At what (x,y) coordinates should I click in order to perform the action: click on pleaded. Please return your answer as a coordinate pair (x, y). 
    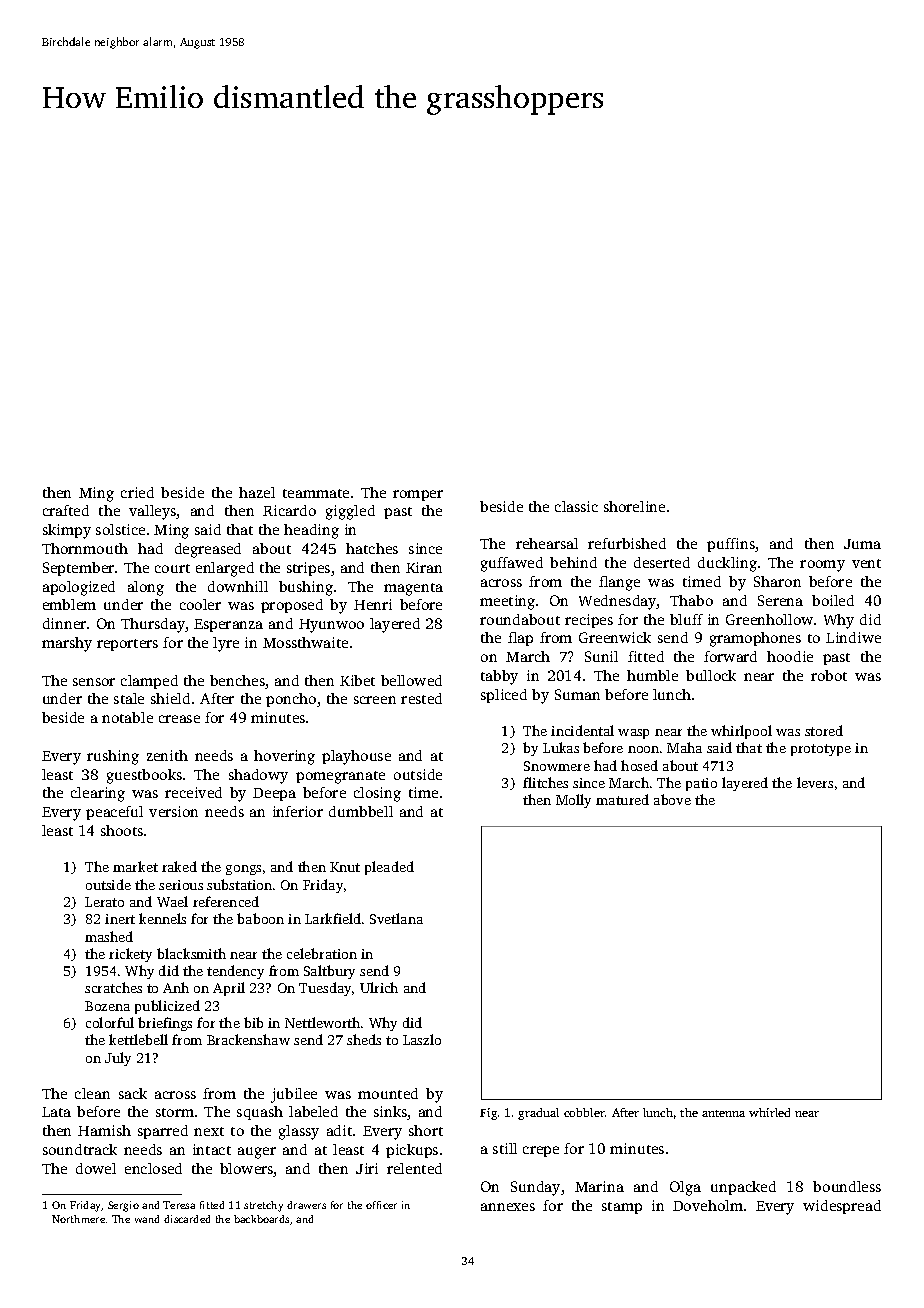
    Looking at the image, I should click on (389, 868).
